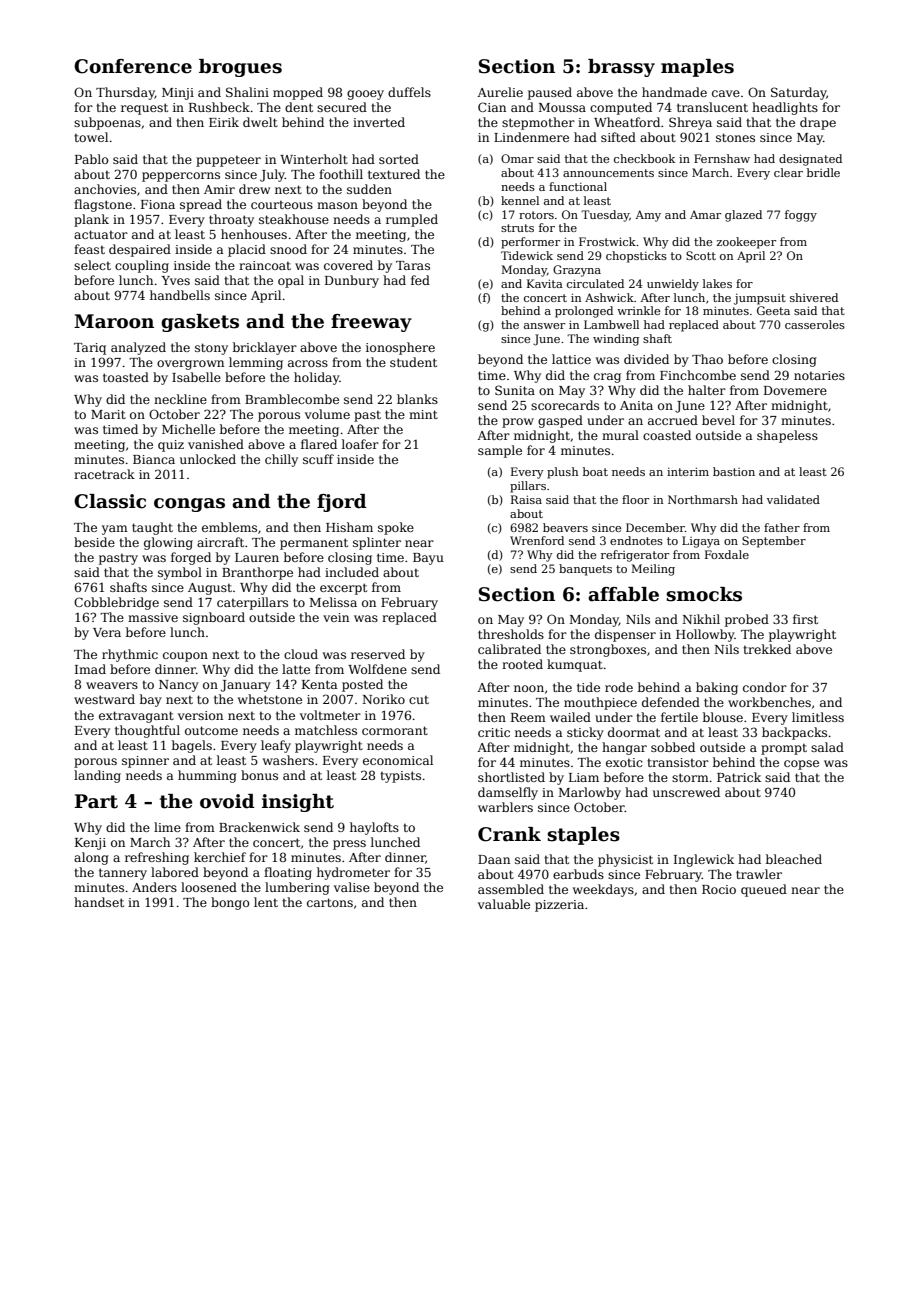 The image size is (924, 1308). What do you see at coordinates (108, 414) in the screenshot?
I see `Marit` at bounding box center [108, 414].
